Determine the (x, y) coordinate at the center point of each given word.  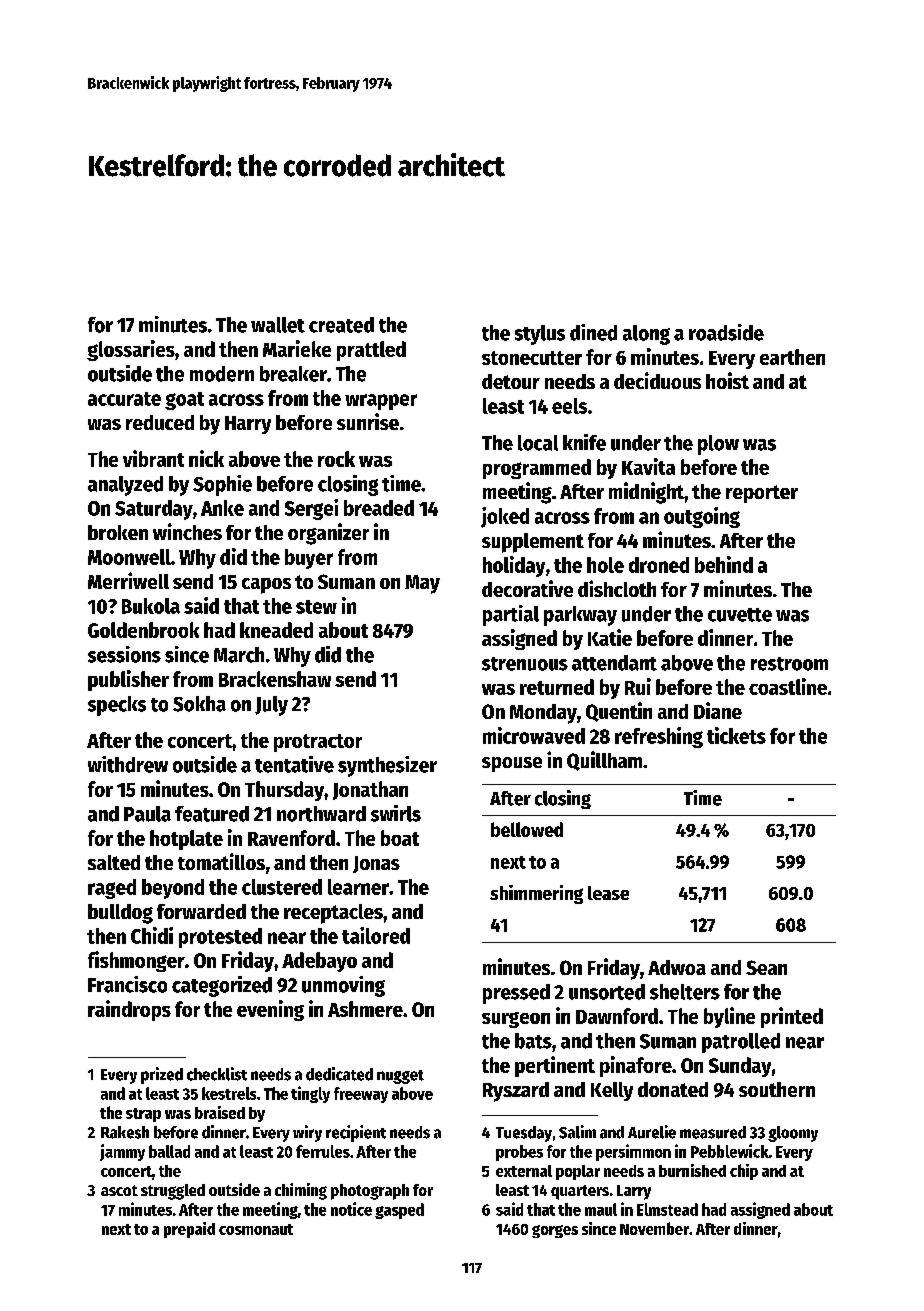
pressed (516, 994)
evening (270, 1010)
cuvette (740, 615)
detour (511, 381)
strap (143, 1115)
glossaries (131, 350)
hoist (727, 380)
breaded (379, 508)
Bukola (151, 606)
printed (792, 1017)
